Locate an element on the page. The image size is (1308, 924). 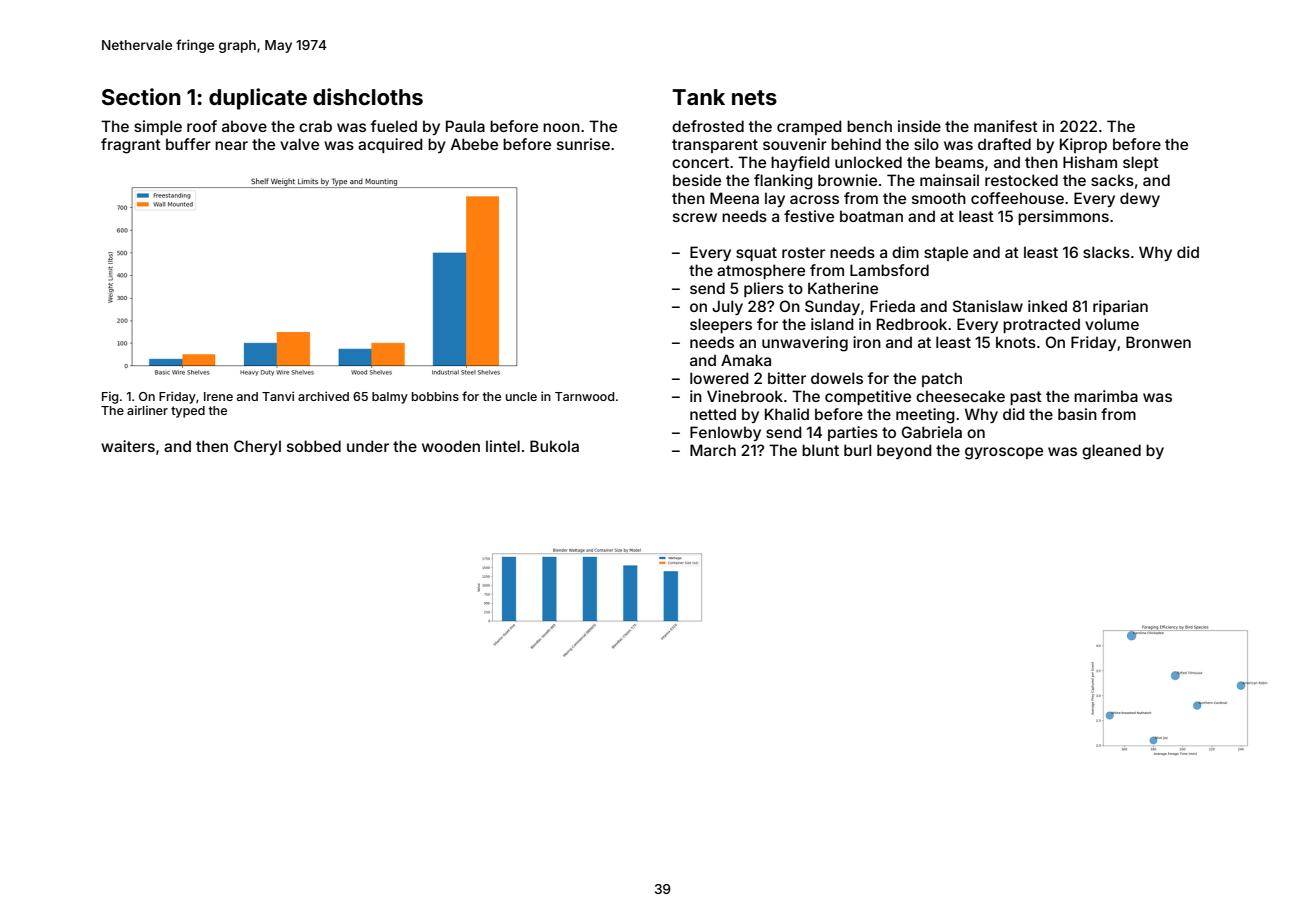
persimmons is located at coordinates (1063, 217).
